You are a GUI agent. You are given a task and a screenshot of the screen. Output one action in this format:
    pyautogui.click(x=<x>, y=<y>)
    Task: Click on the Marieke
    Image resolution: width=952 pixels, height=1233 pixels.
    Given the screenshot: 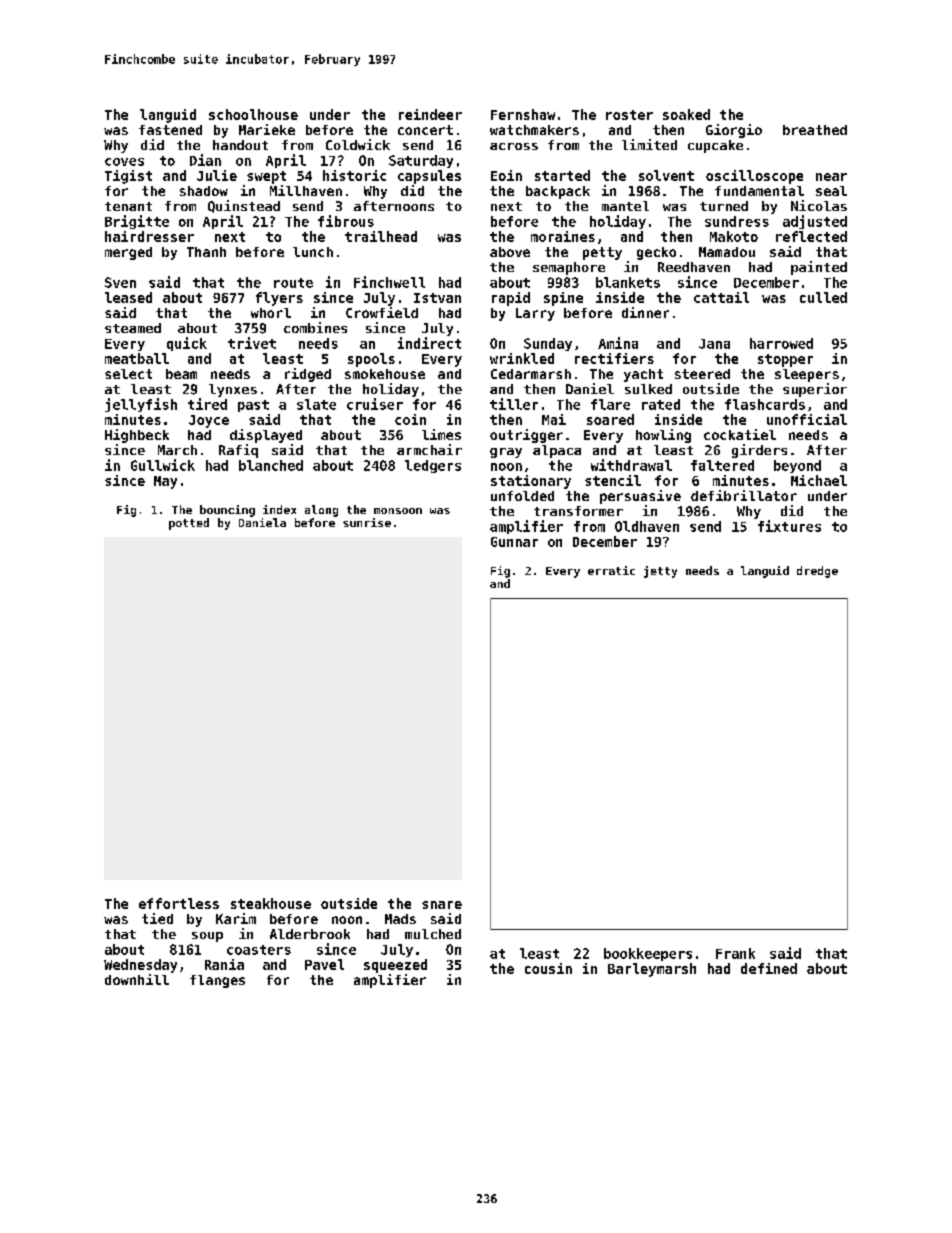 What is the action you would take?
    pyautogui.click(x=267, y=129)
